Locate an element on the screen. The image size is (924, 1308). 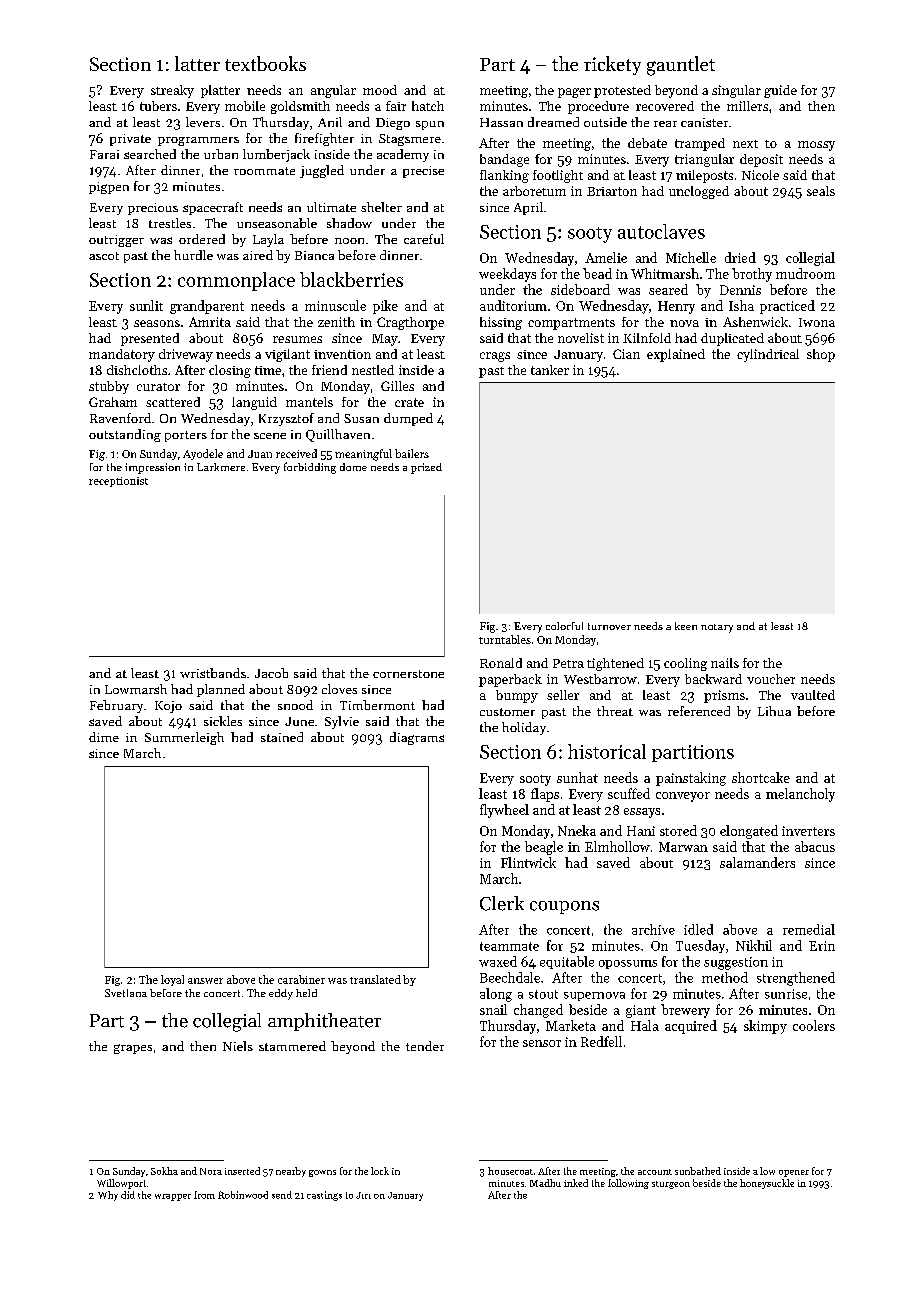
answer is located at coordinates (205, 981).
